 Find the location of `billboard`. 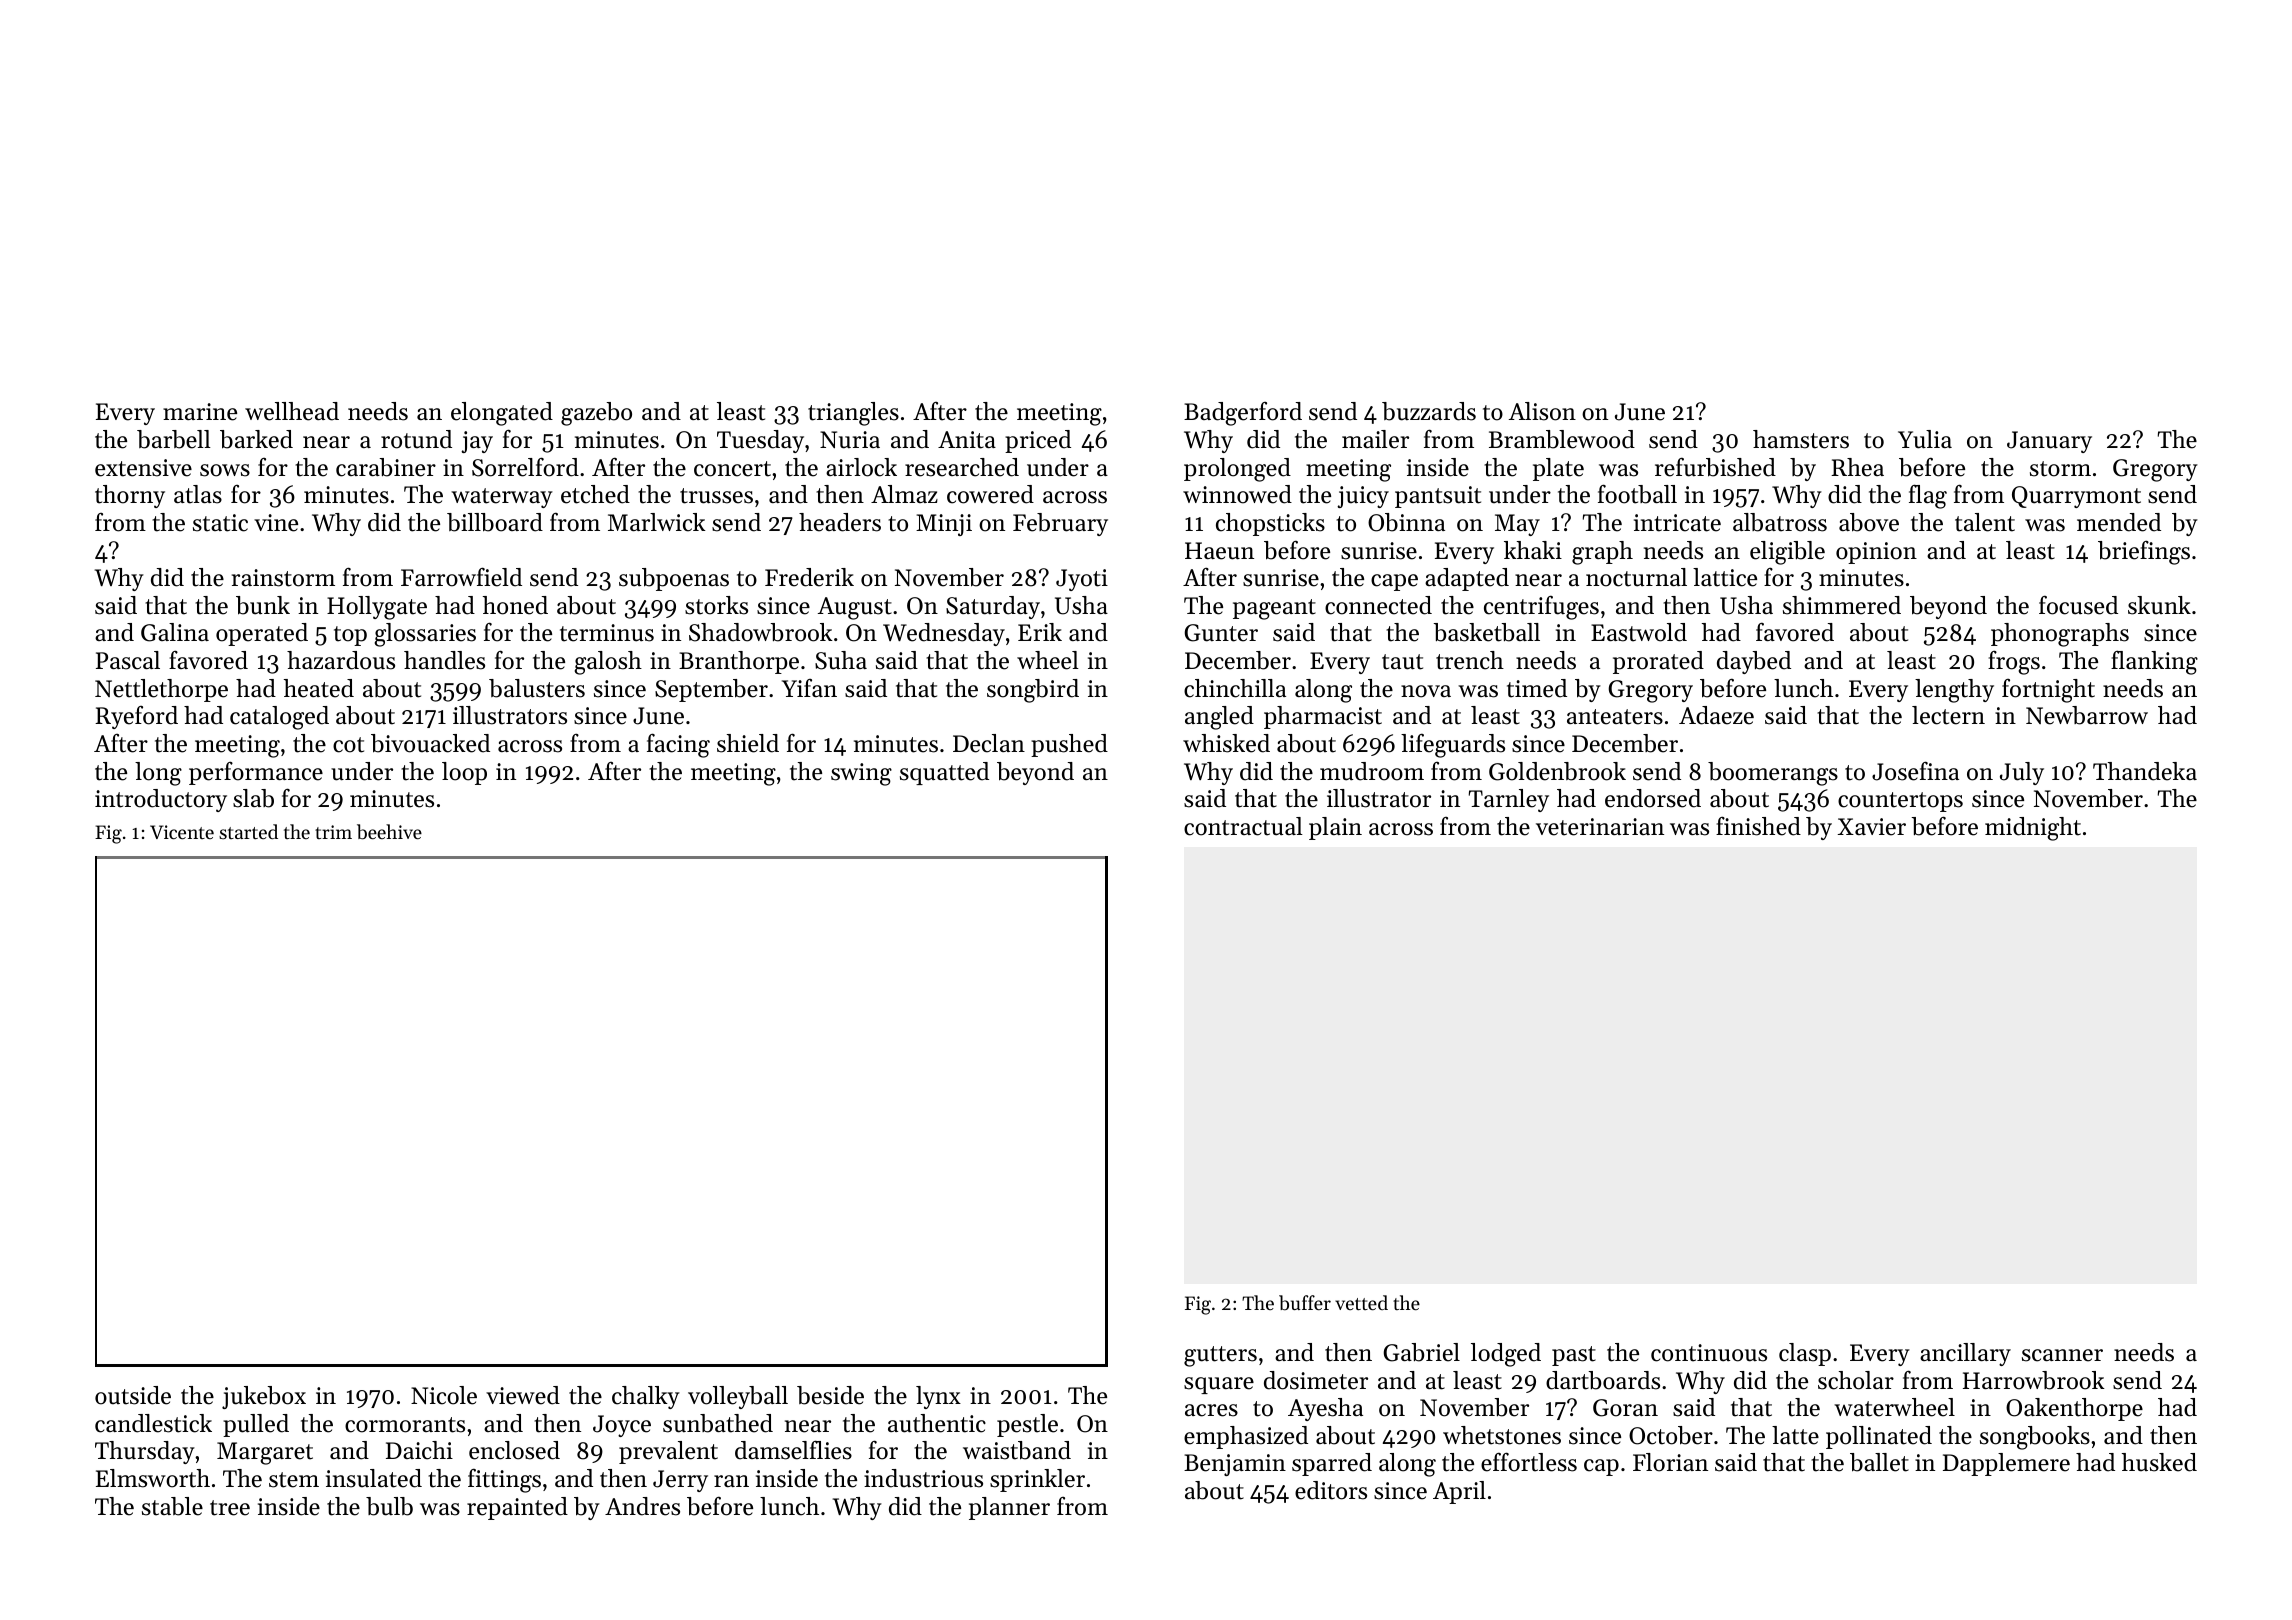

billboard is located at coordinates (495, 522).
